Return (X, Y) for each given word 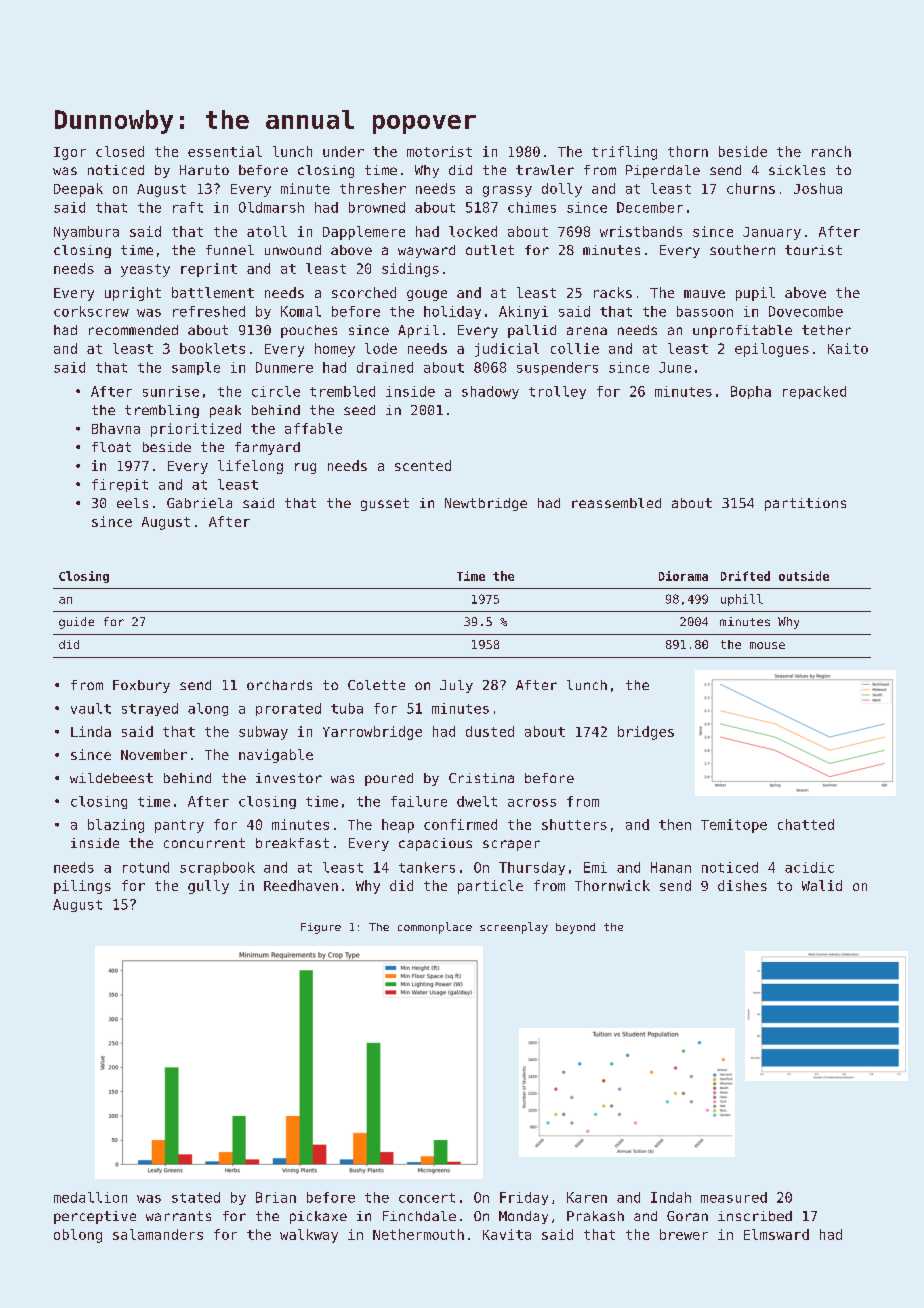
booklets (212, 348)
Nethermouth (418, 1234)
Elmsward (776, 1234)
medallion (90, 1197)
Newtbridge (486, 504)
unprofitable (742, 331)
